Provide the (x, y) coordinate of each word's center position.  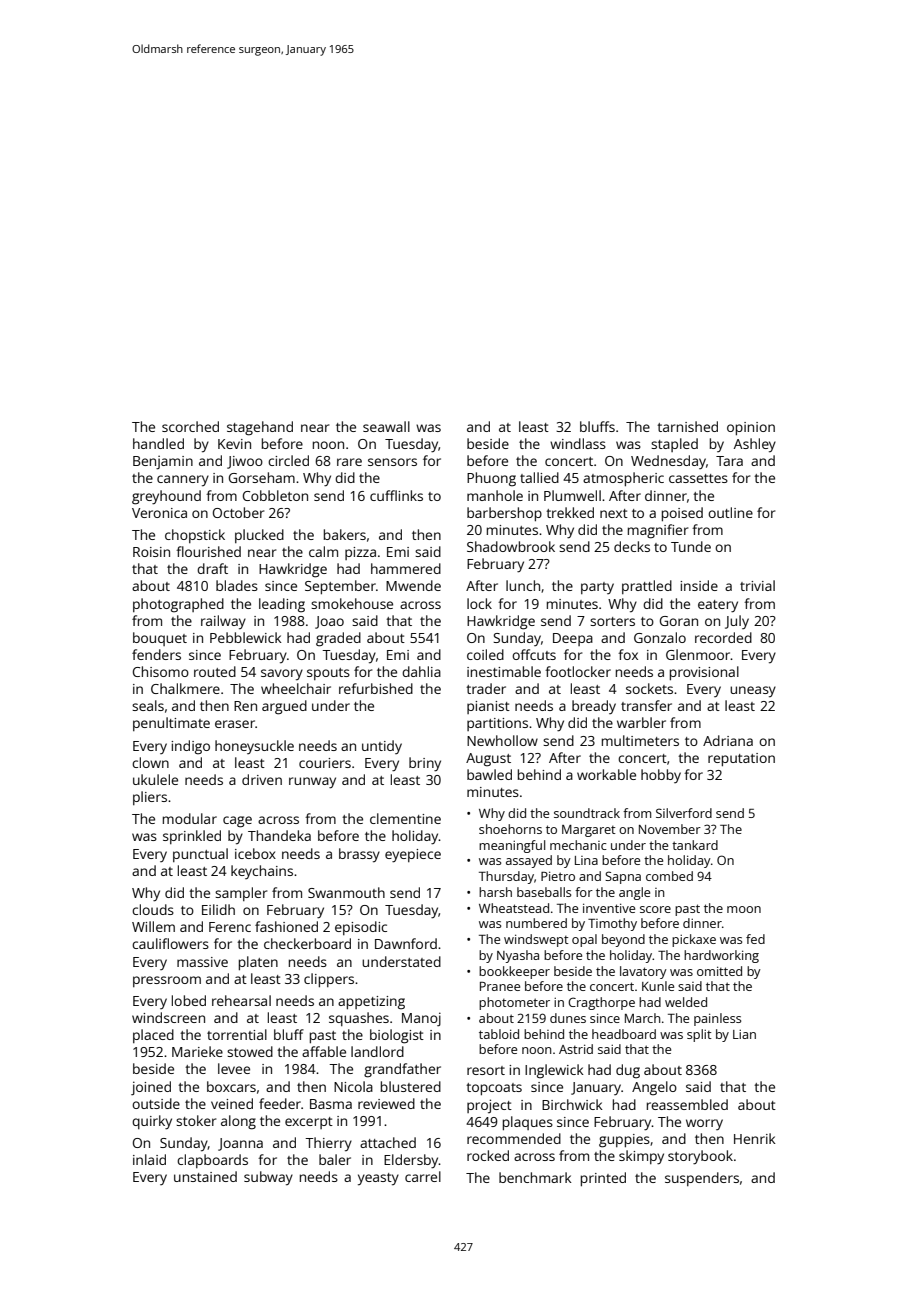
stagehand (260, 428)
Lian (744, 1034)
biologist (397, 1036)
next (614, 513)
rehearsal (241, 1000)
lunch (523, 585)
